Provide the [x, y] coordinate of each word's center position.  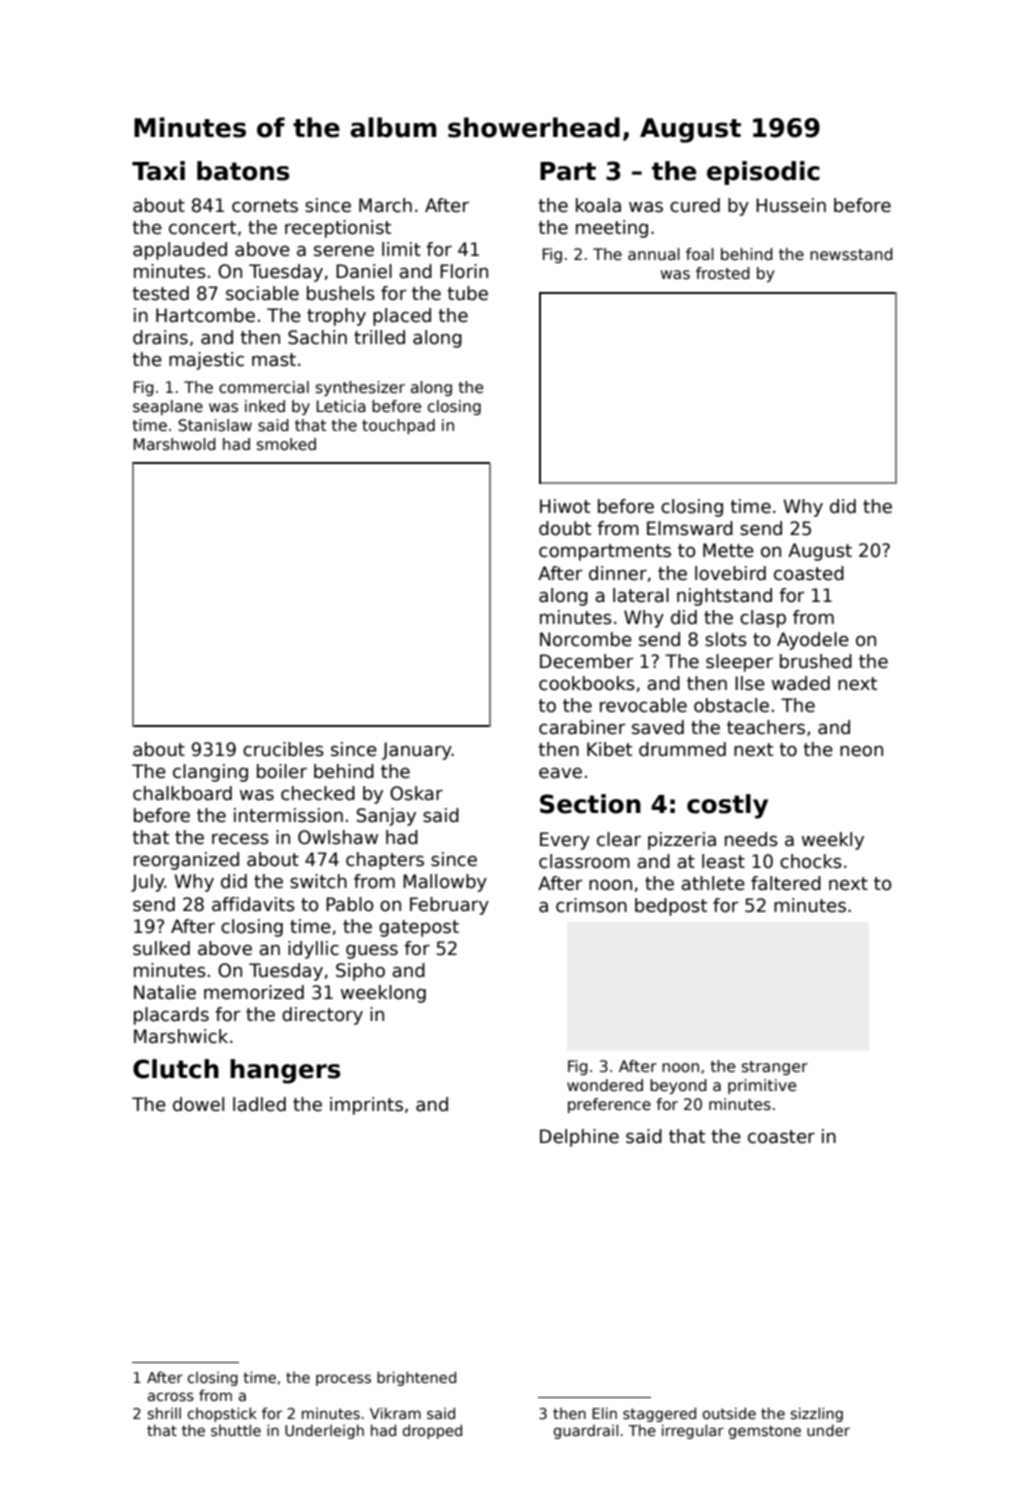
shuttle [236, 1430]
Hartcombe [205, 315]
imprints [366, 1106]
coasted [809, 573]
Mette [728, 550]
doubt [565, 528]
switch [318, 881]
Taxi [158, 171]
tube [467, 293]
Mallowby [445, 883]
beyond [678, 1086]
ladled [259, 1104]
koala [598, 205]
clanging [210, 773]
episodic [763, 173]
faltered [786, 883]
